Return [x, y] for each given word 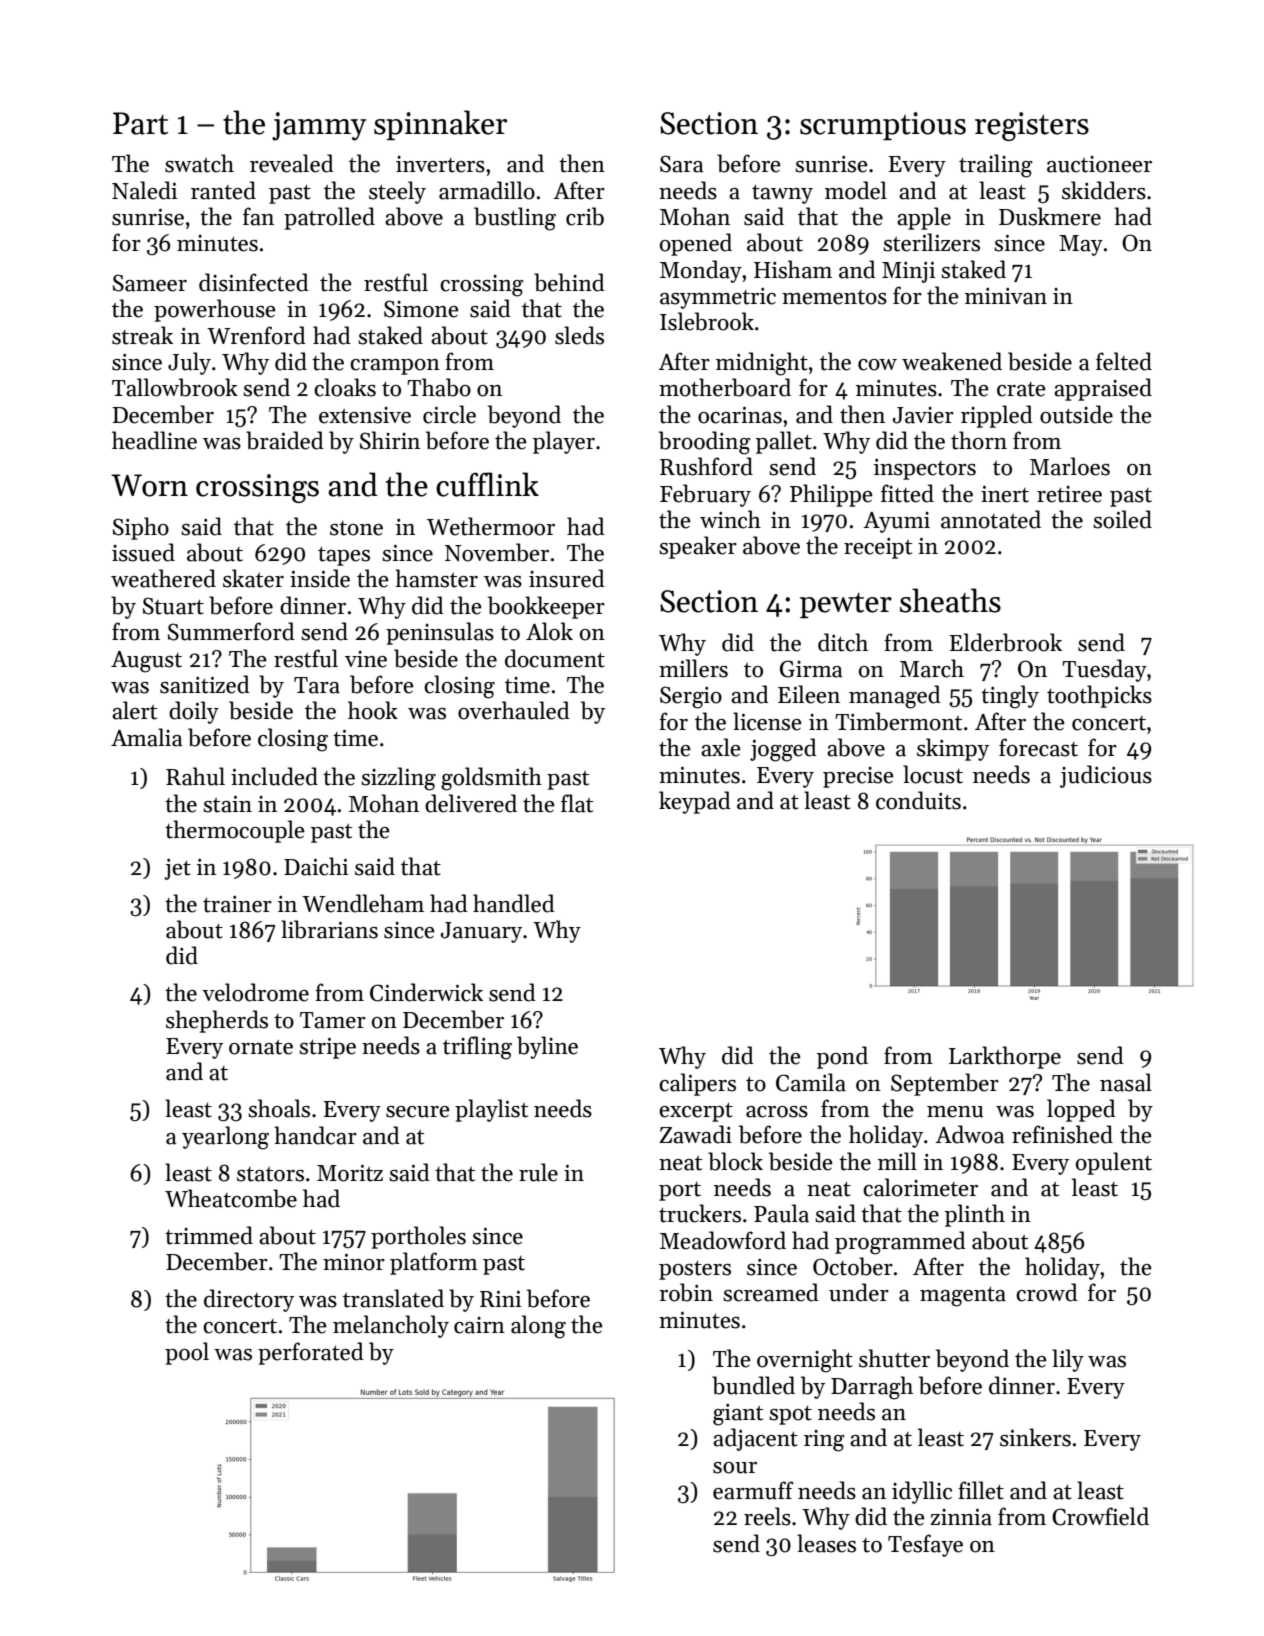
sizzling [398, 779]
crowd [1047, 1292]
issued [143, 552]
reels [767, 1516]
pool [187, 1353]
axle [721, 747]
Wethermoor [491, 526]
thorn [979, 440]
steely [397, 192]
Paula [781, 1213]
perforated [311, 1353]
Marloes [1070, 466]
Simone [421, 309]
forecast [1038, 747]
